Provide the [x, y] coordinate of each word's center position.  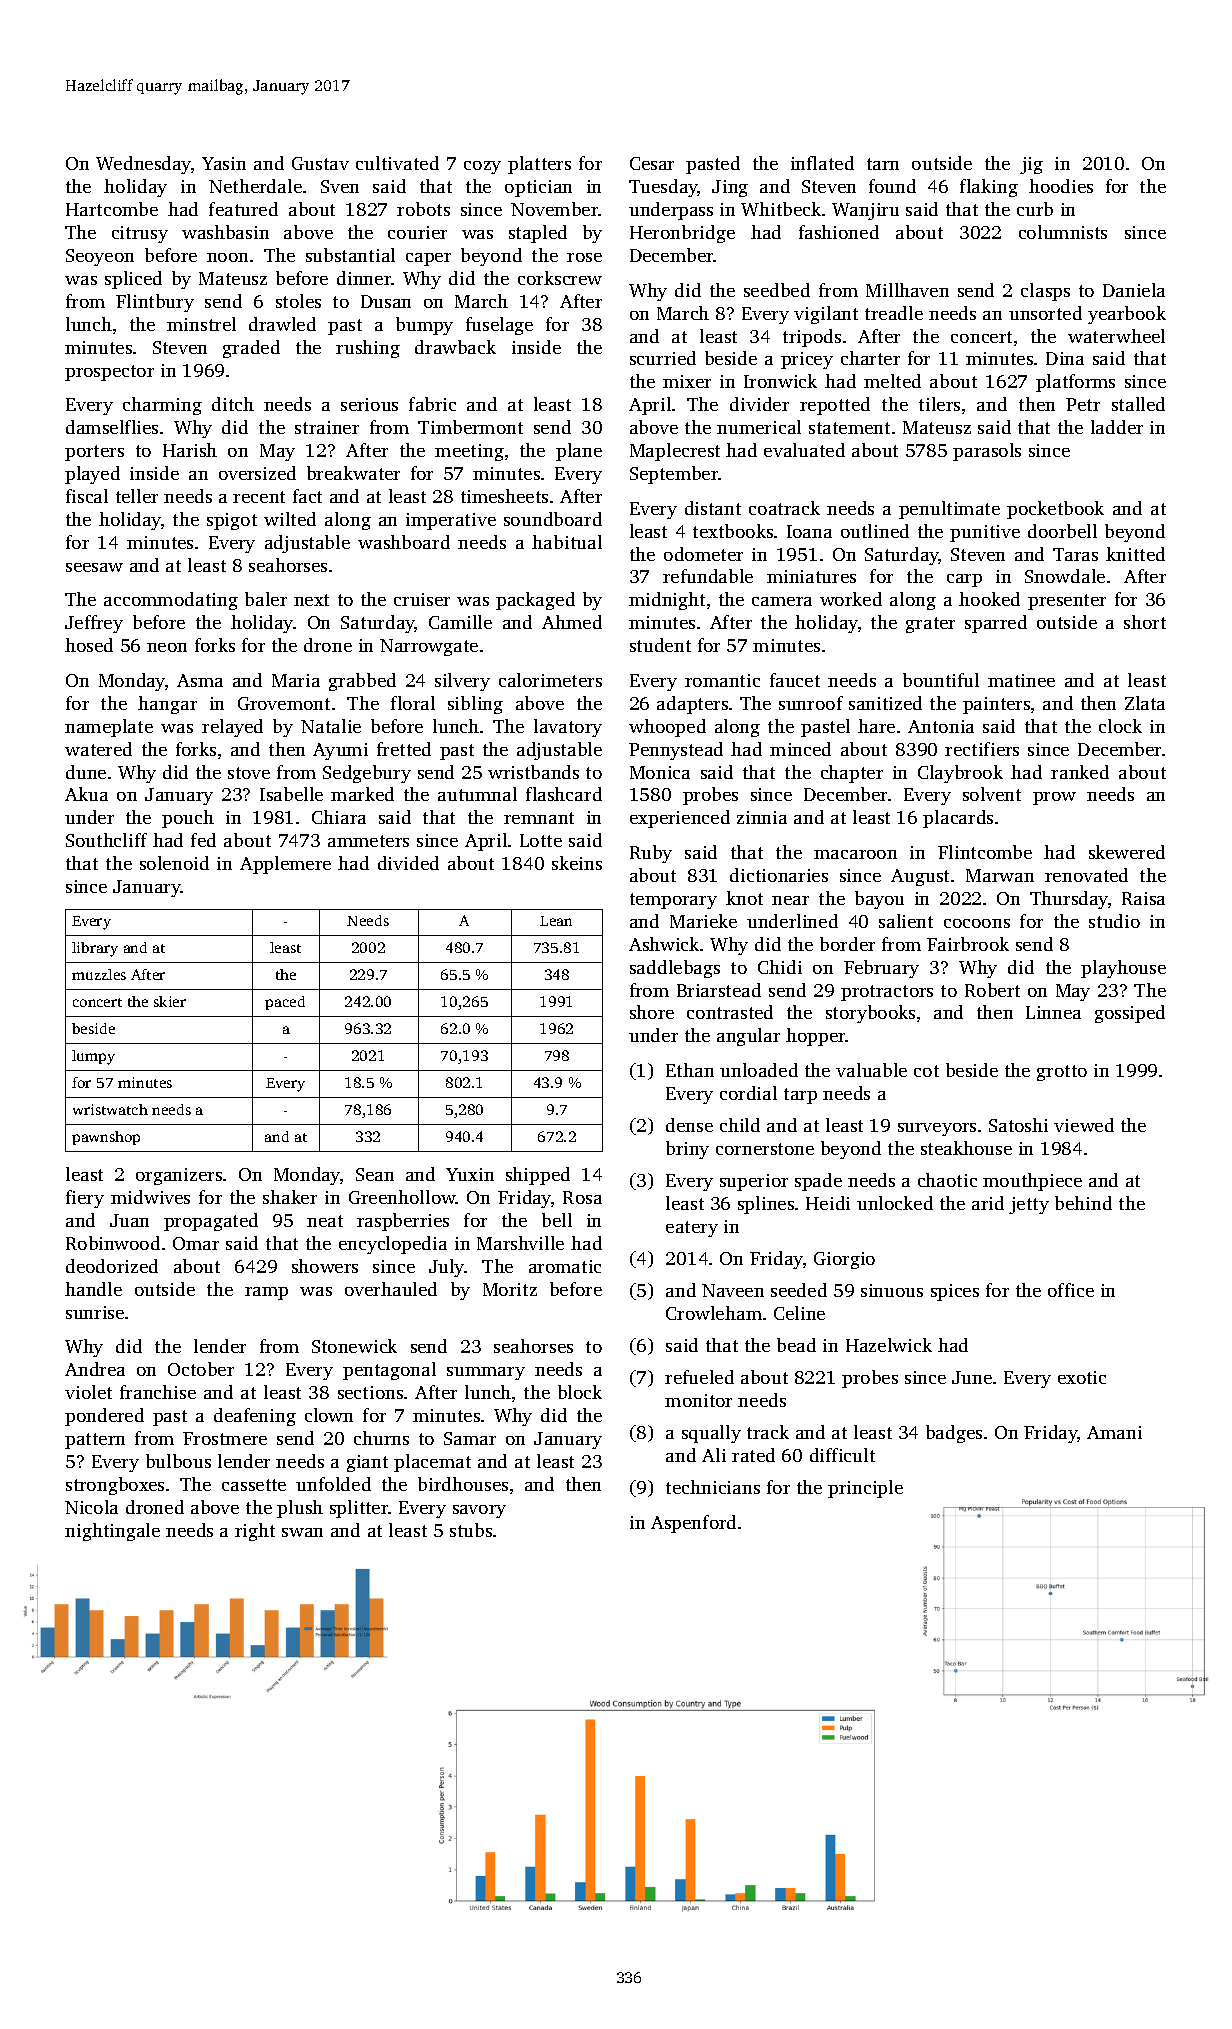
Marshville [520, 1243]
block [580, 1392]
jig [1031, 165]
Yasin [224, 163]
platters [539, 165]
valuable [871, 1070]
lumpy [93, 1057]
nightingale [112, 1532]
